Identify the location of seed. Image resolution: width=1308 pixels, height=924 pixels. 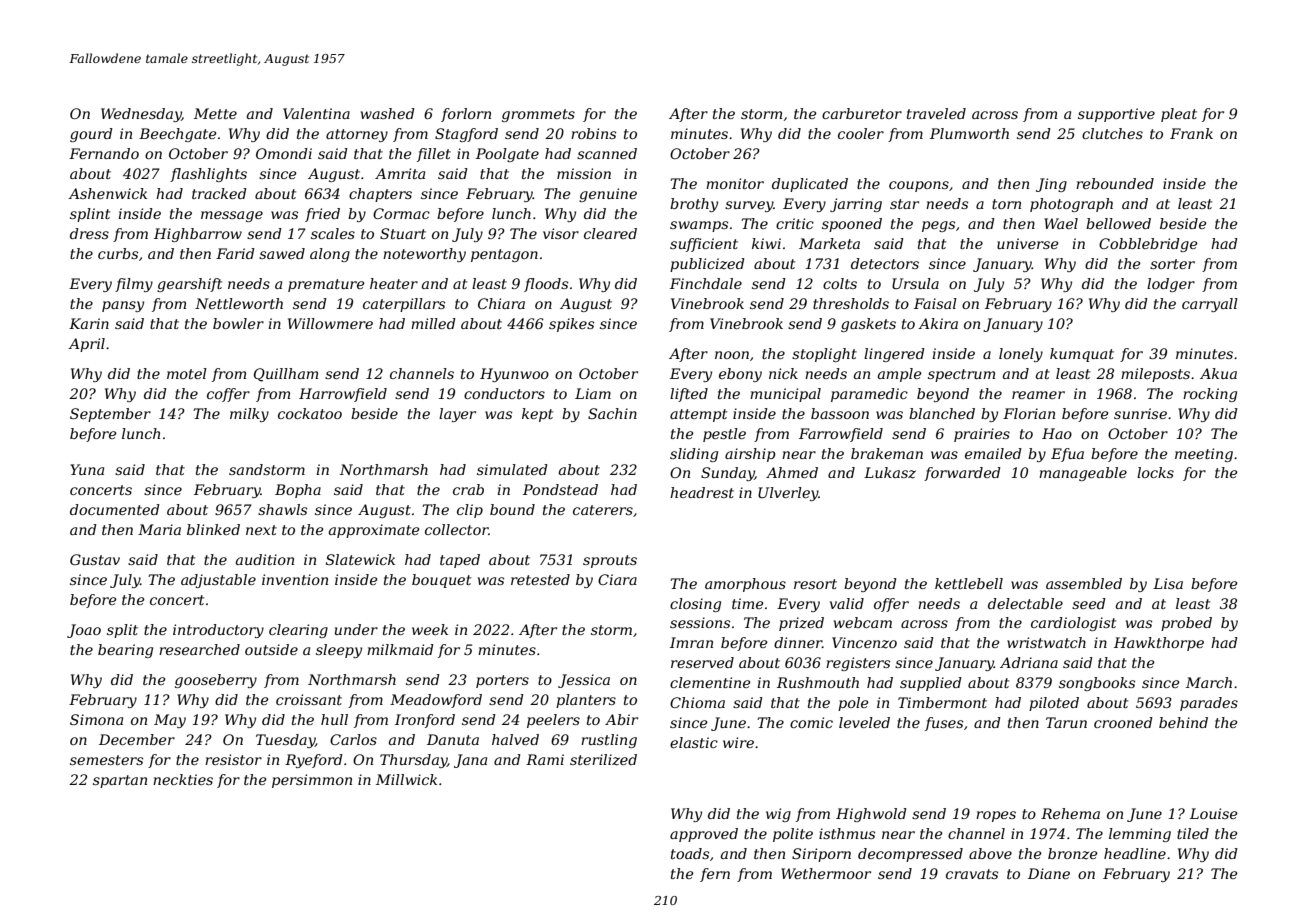
(1089, 603).
